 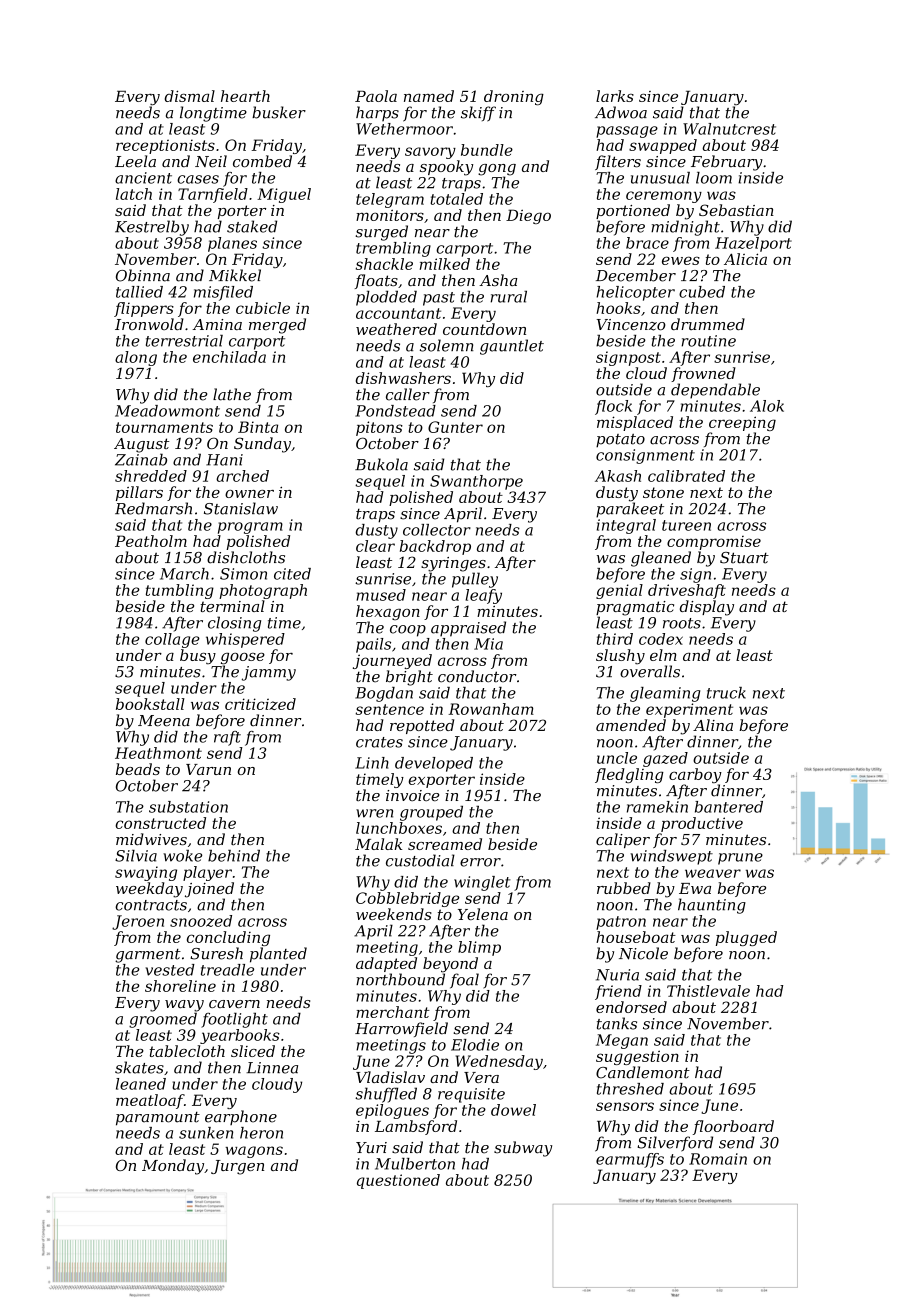 I want to click on Linh, so click(x=372, y=763).
